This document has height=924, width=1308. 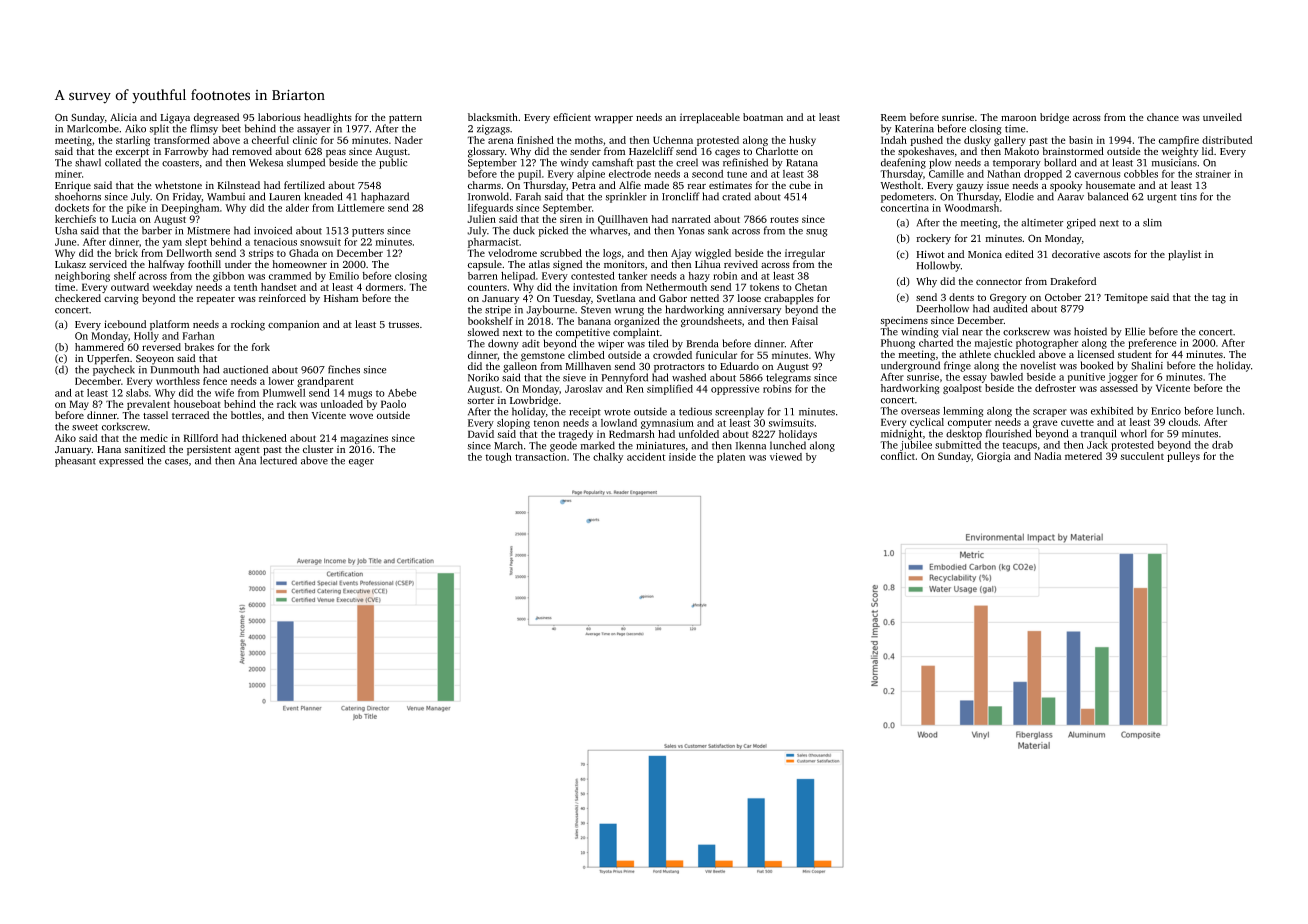 I want to click on majestic, so click(x=993, y=344).
